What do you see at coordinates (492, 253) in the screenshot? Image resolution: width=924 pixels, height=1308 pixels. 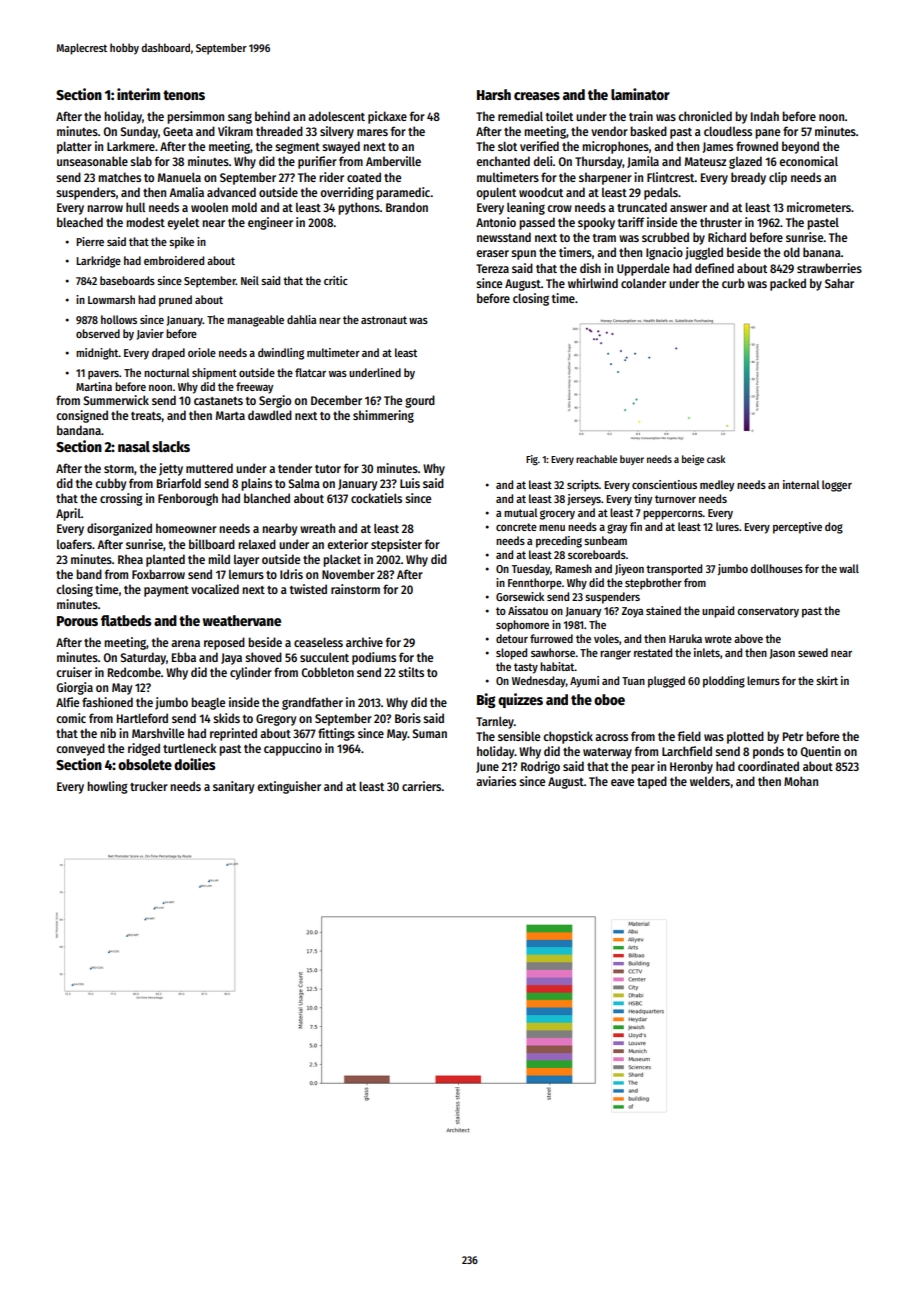 I see `eraser` at bounding box center [492, 253].
